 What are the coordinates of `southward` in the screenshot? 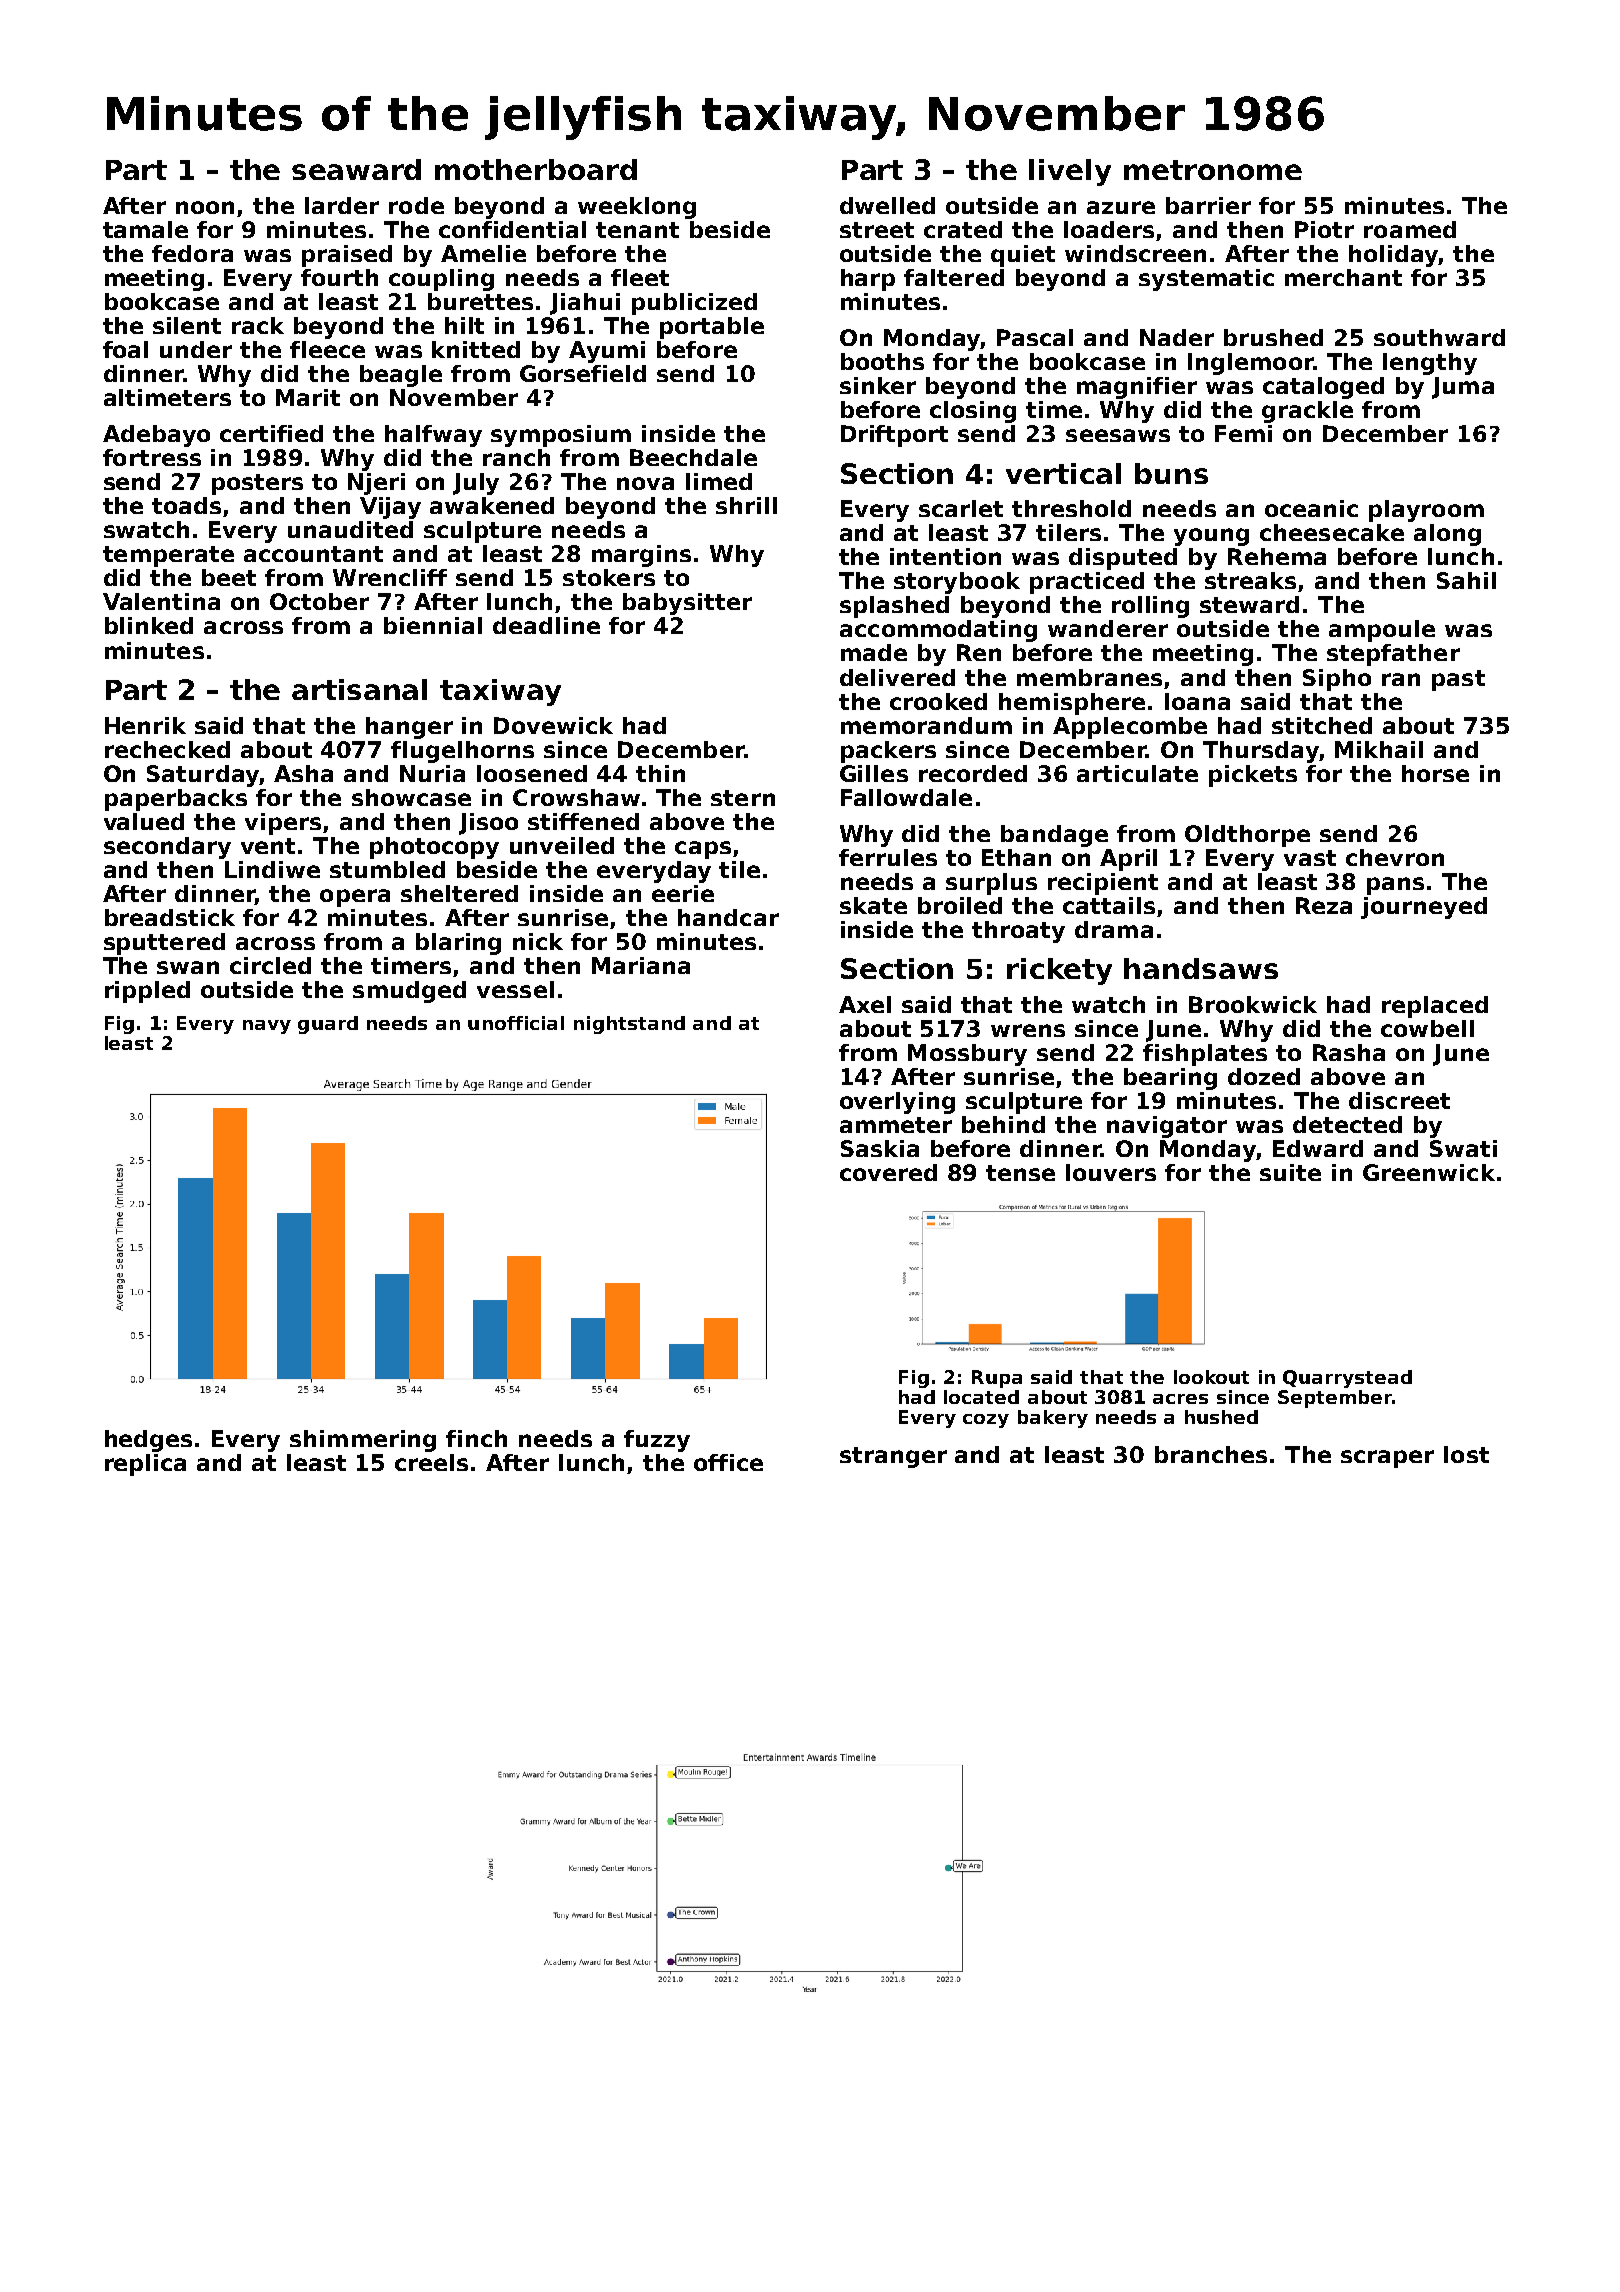 It's located at (1439, 337).
